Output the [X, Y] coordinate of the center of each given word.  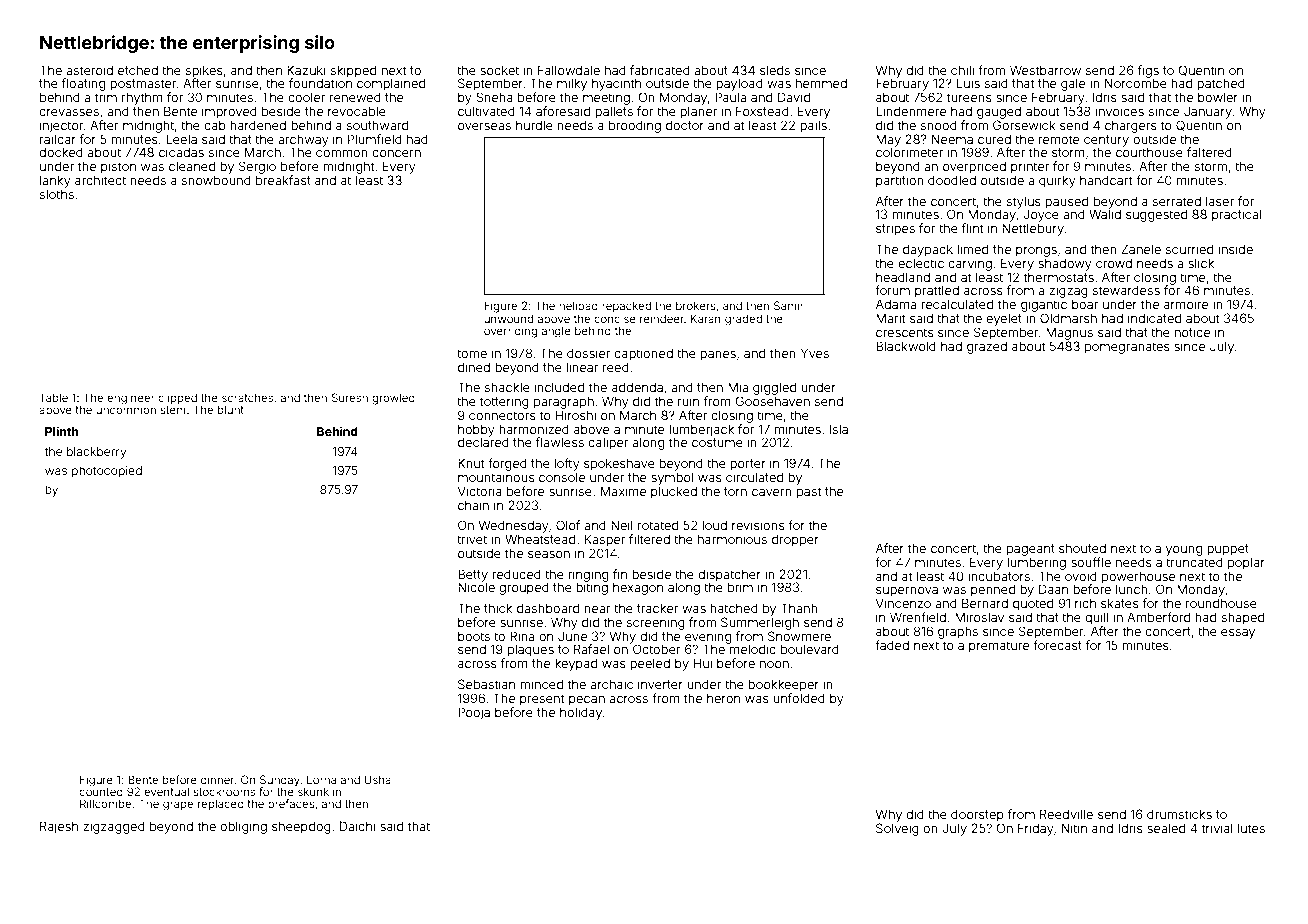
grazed [987, 347]
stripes [895, 229]
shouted [1082, 548]
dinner [217, 779]
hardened [258, 125]
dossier [588, 353]
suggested [1156, 215]
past [809, 493]
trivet [472, 539]
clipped [177, 399]
